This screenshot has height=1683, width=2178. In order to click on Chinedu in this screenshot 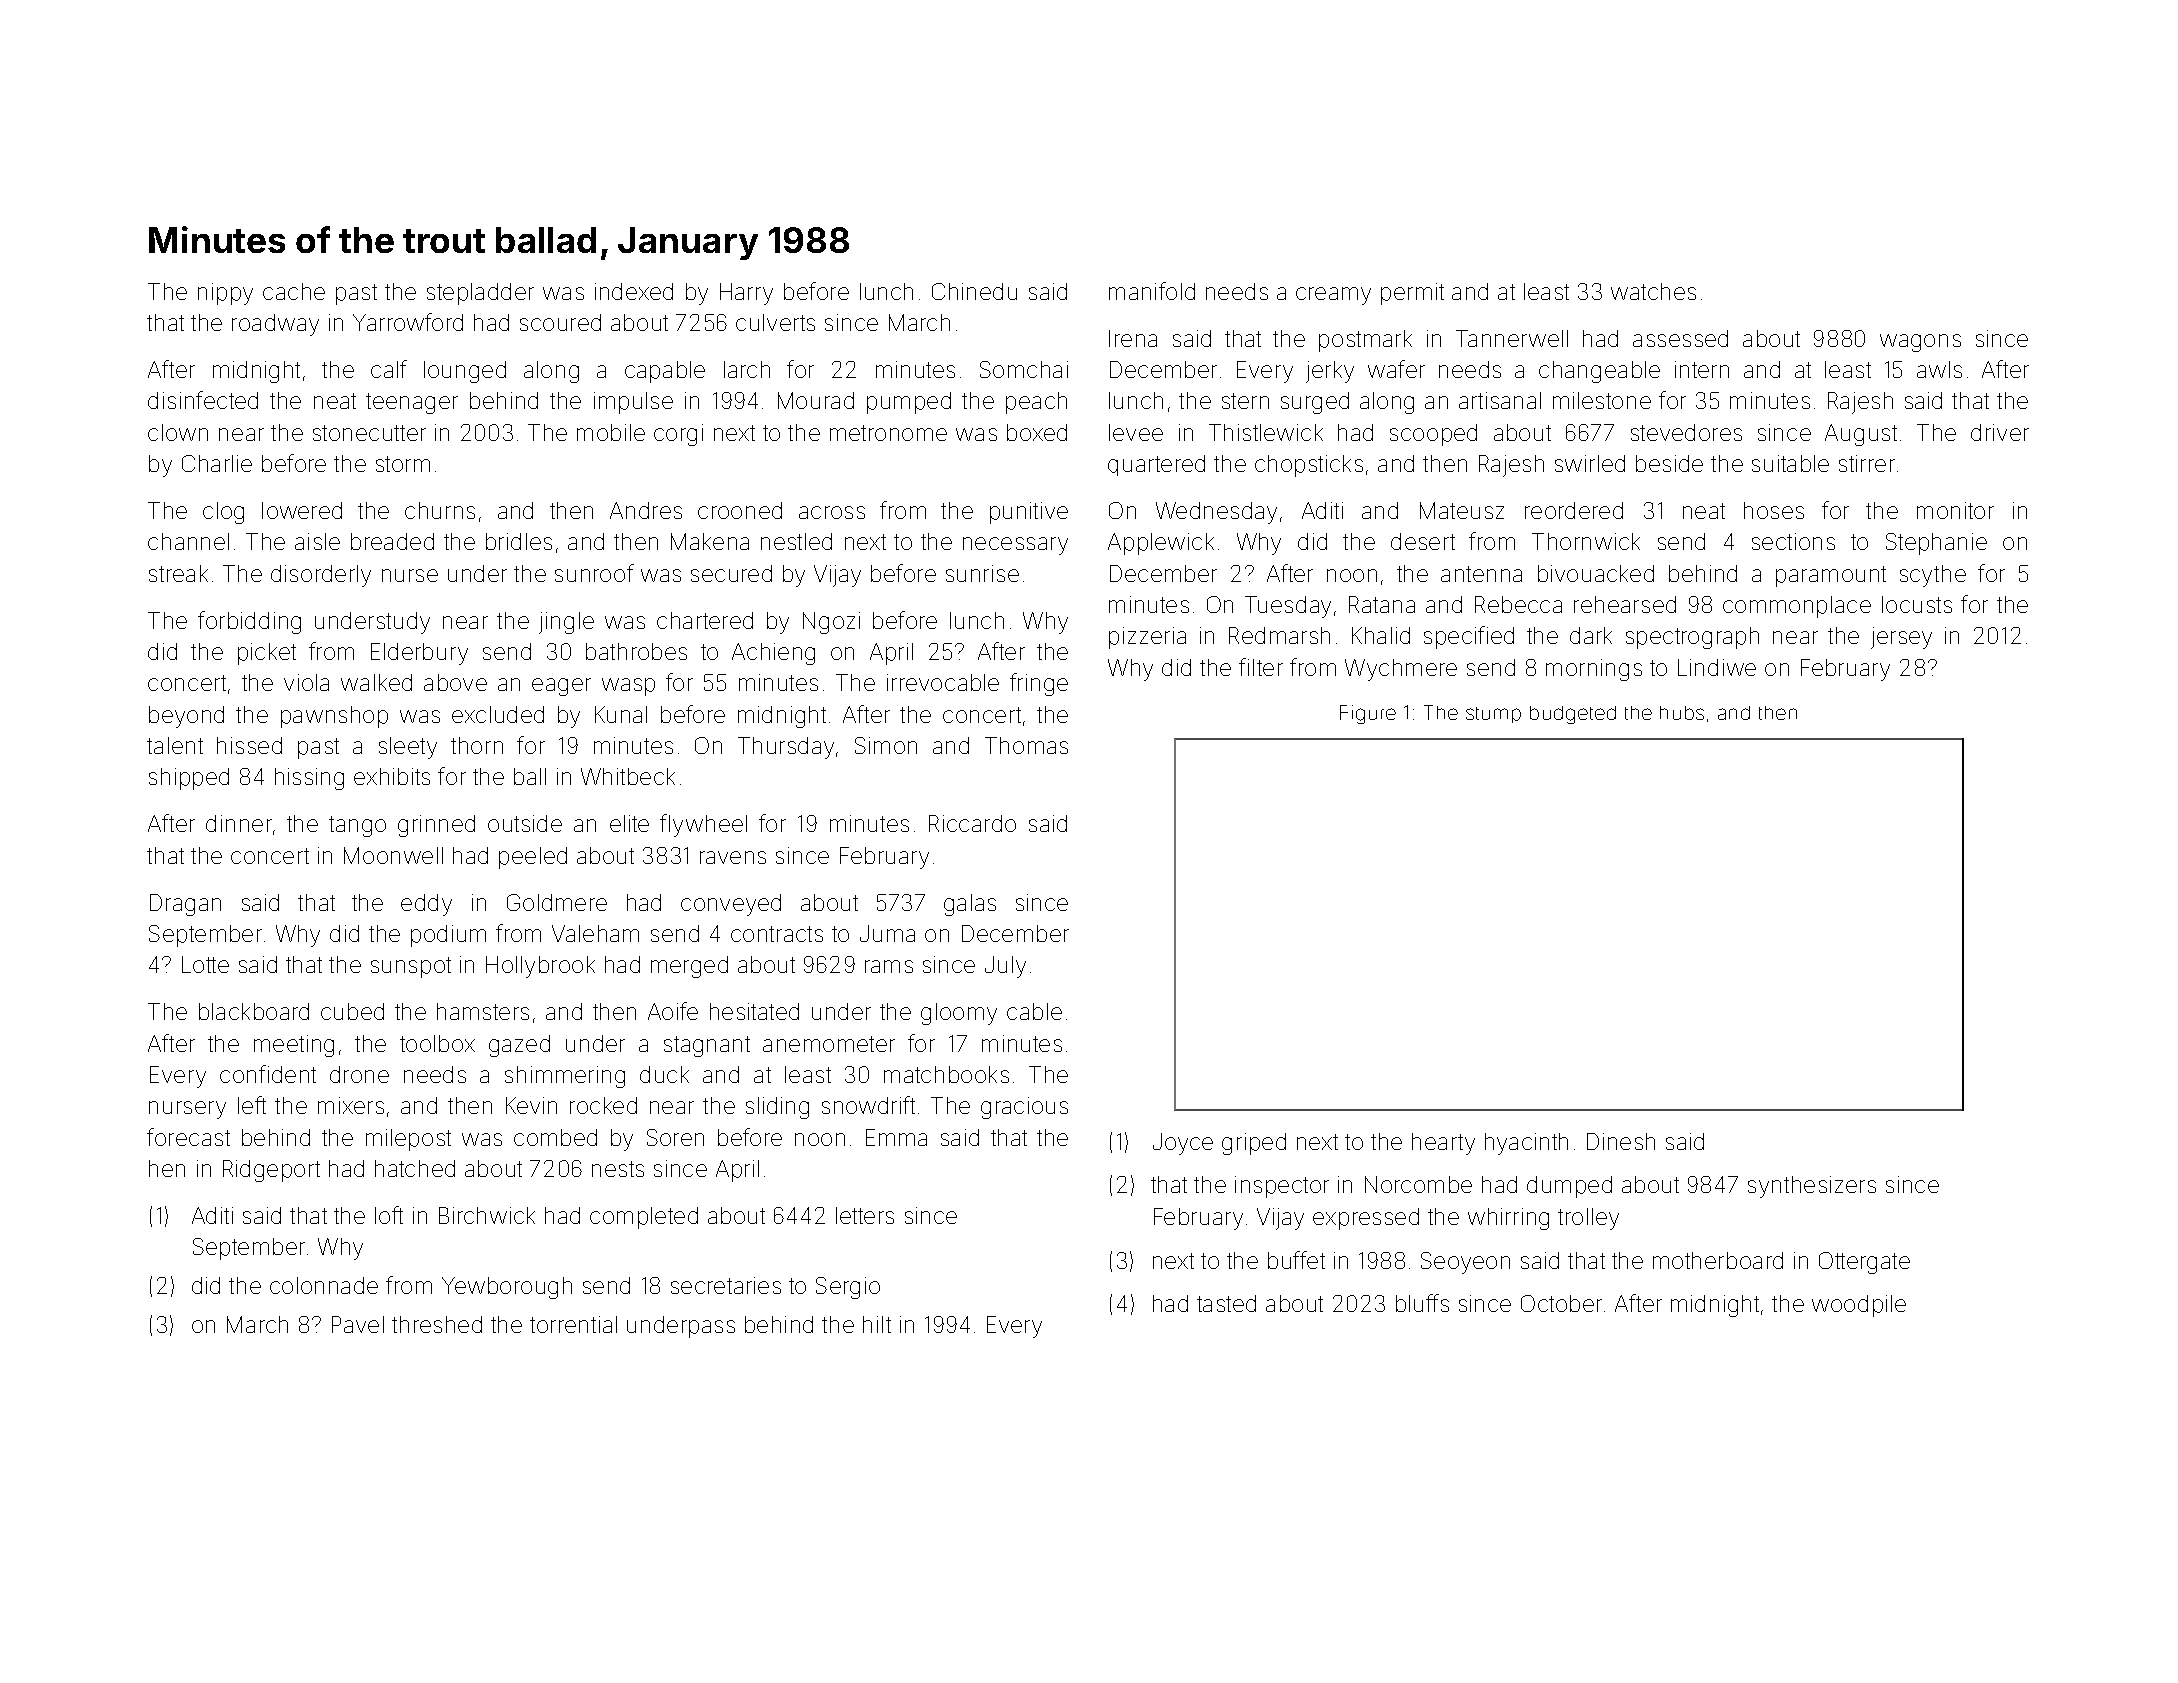, I will do `click(974, 291)`.
